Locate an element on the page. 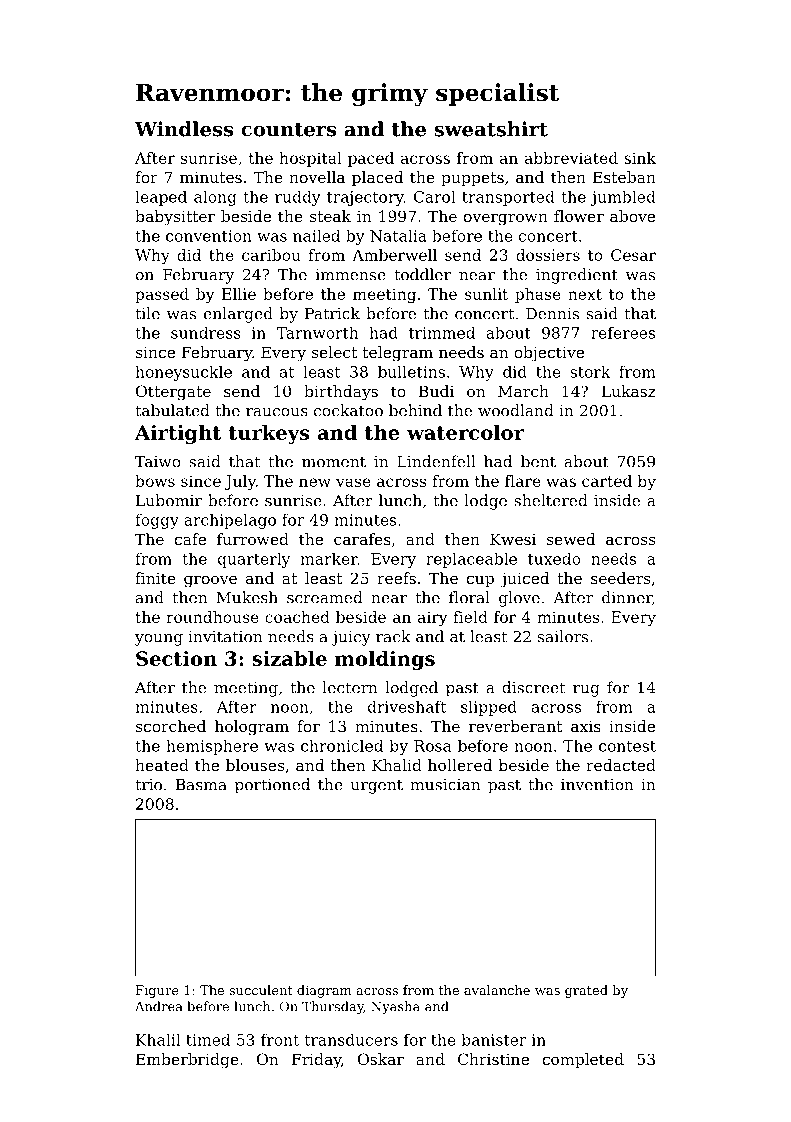 The height and width of the document is (1122, 791). Christine is located at coordinates (493, 1059).
